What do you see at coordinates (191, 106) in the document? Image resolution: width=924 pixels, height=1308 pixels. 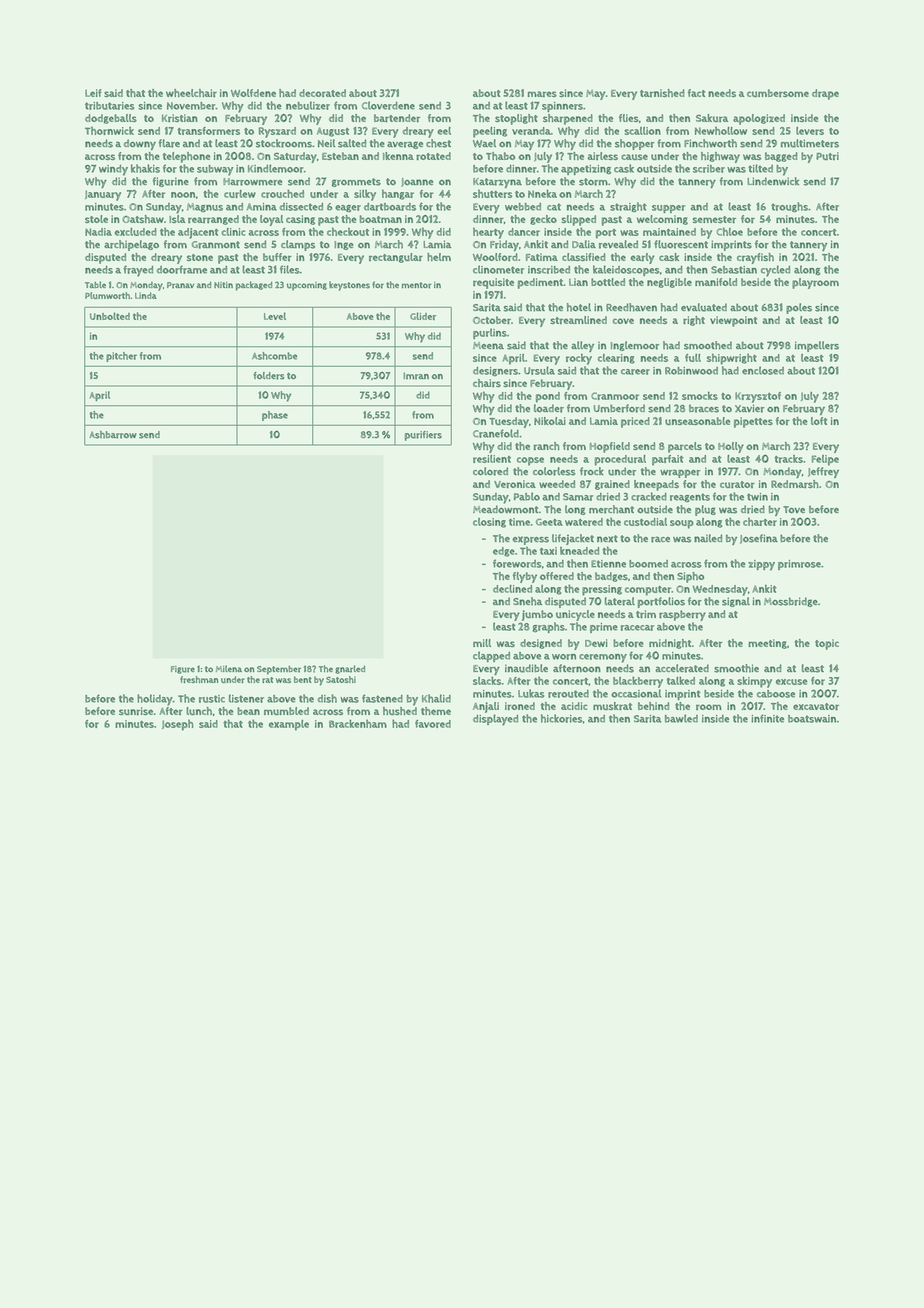 I see `November` at bounding box center [191, 106].
